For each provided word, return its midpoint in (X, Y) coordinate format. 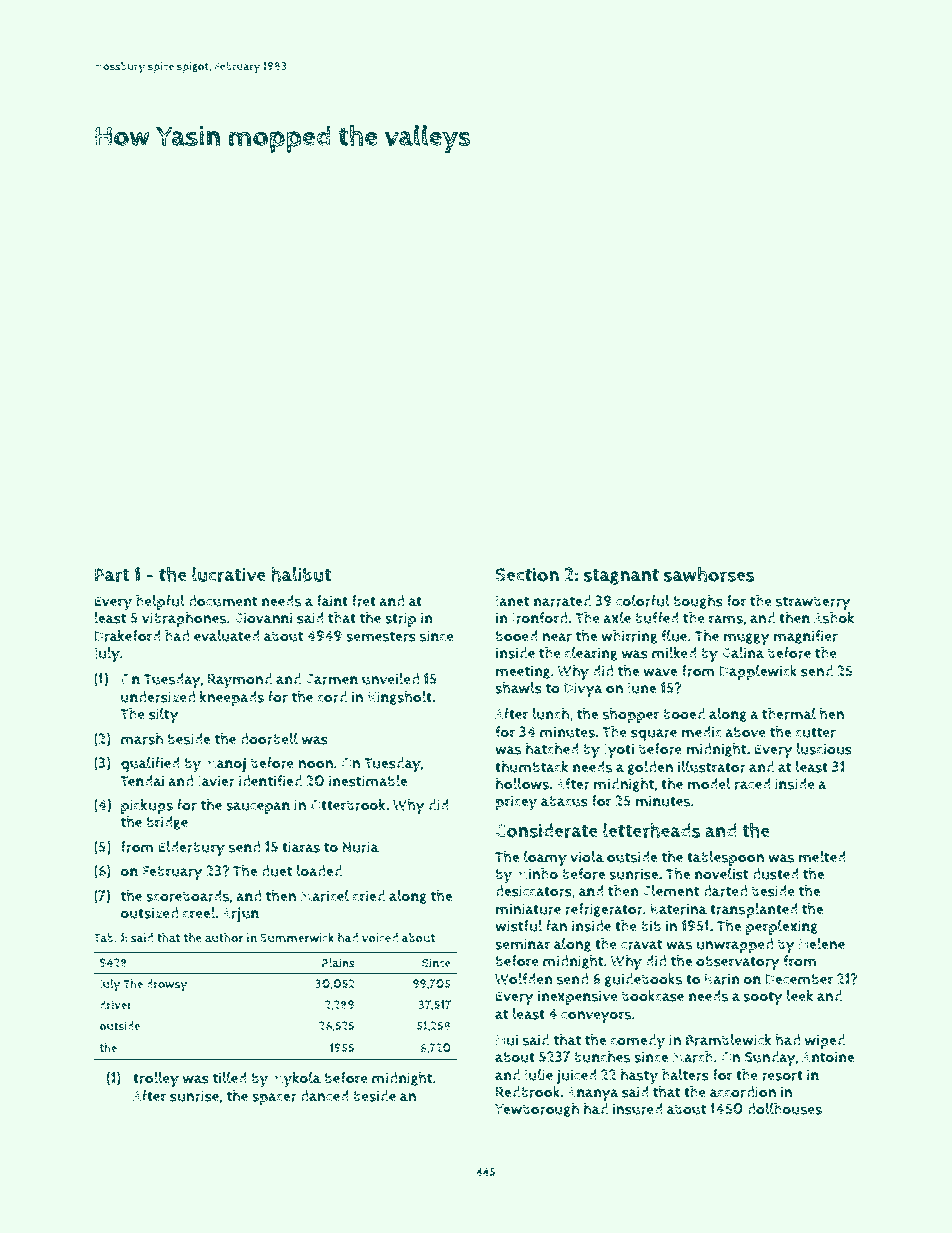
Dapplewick (758, 672)
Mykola (296, 1080)
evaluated (227, 636)
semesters (381, 636)
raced (753, 784)
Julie (538, 1076)
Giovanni (263, 618)
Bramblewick (729, 1040)
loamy (545, 859)
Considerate (546, 830)
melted (822, 857)
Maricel (324, 896)
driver (116, 1005)
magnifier (806, 637)
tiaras (301, 847)
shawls (518, 688)
